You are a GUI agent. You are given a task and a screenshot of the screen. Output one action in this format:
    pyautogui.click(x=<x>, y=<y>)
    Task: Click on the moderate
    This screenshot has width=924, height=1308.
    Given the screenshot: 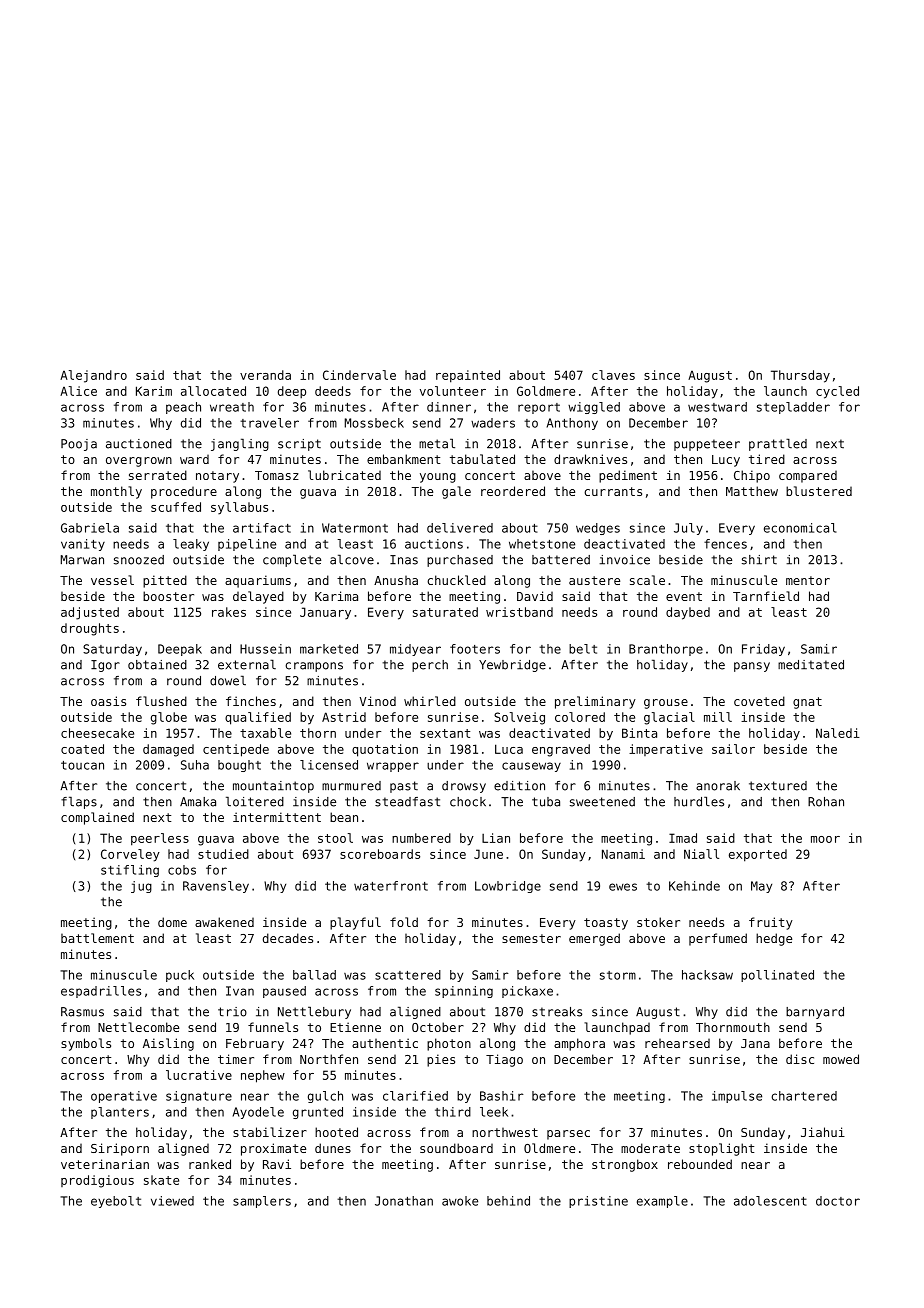 What is the action you would take?
    pyautogui.click(x=650, y=1148)
